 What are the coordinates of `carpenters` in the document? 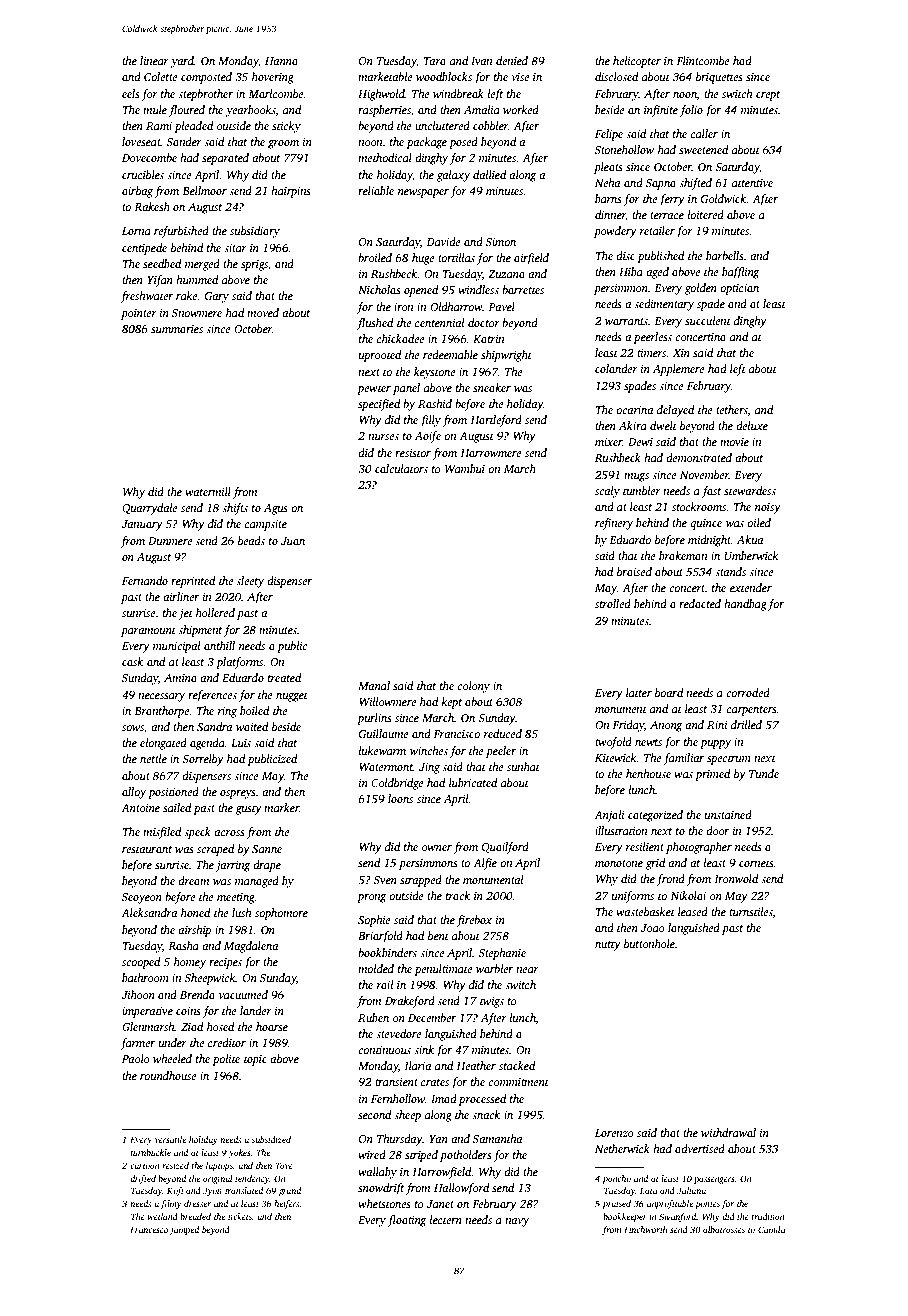 It's located at (752, 711).
